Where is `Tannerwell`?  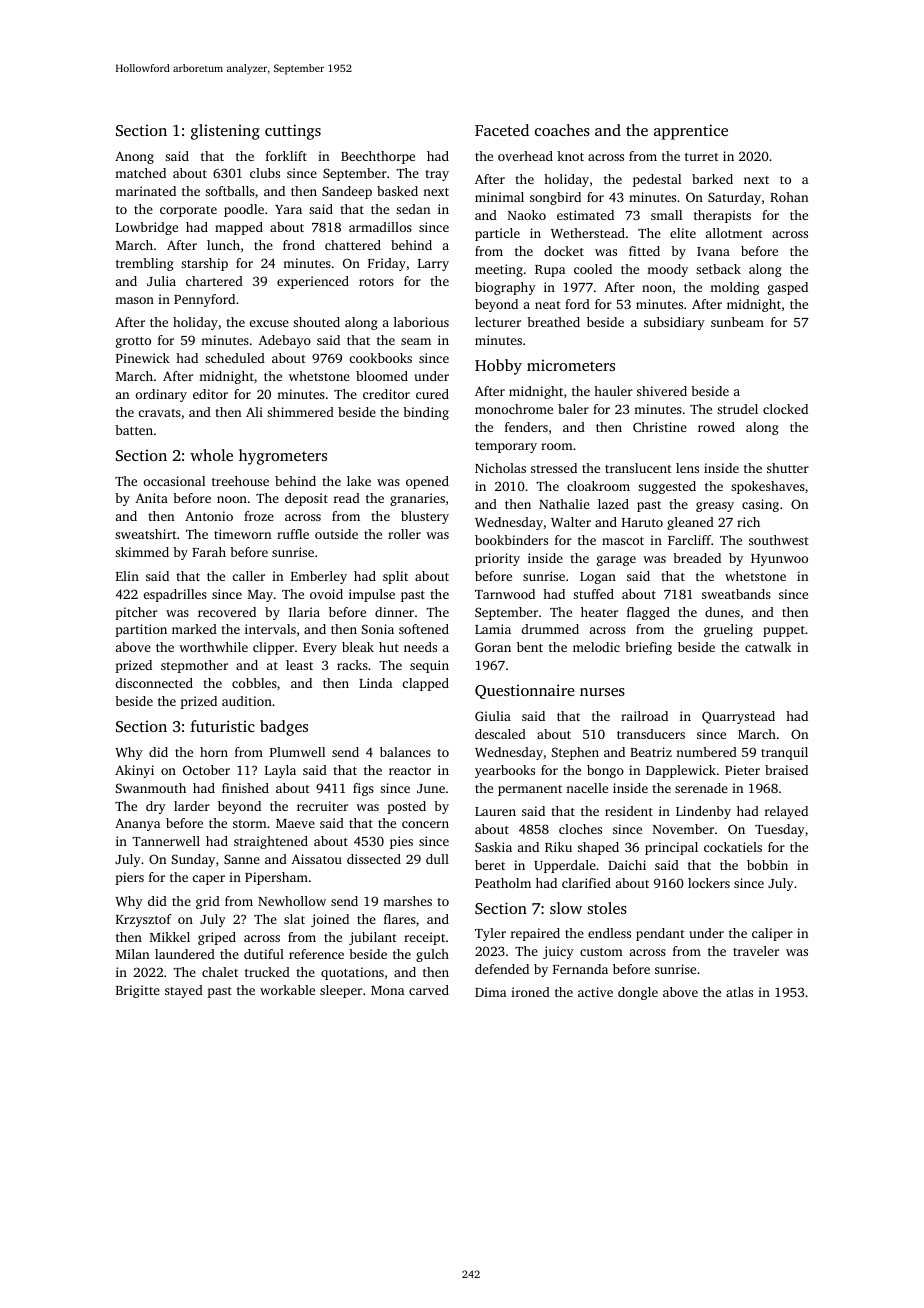 Tannerwell is located at coordinates (166, 841).
